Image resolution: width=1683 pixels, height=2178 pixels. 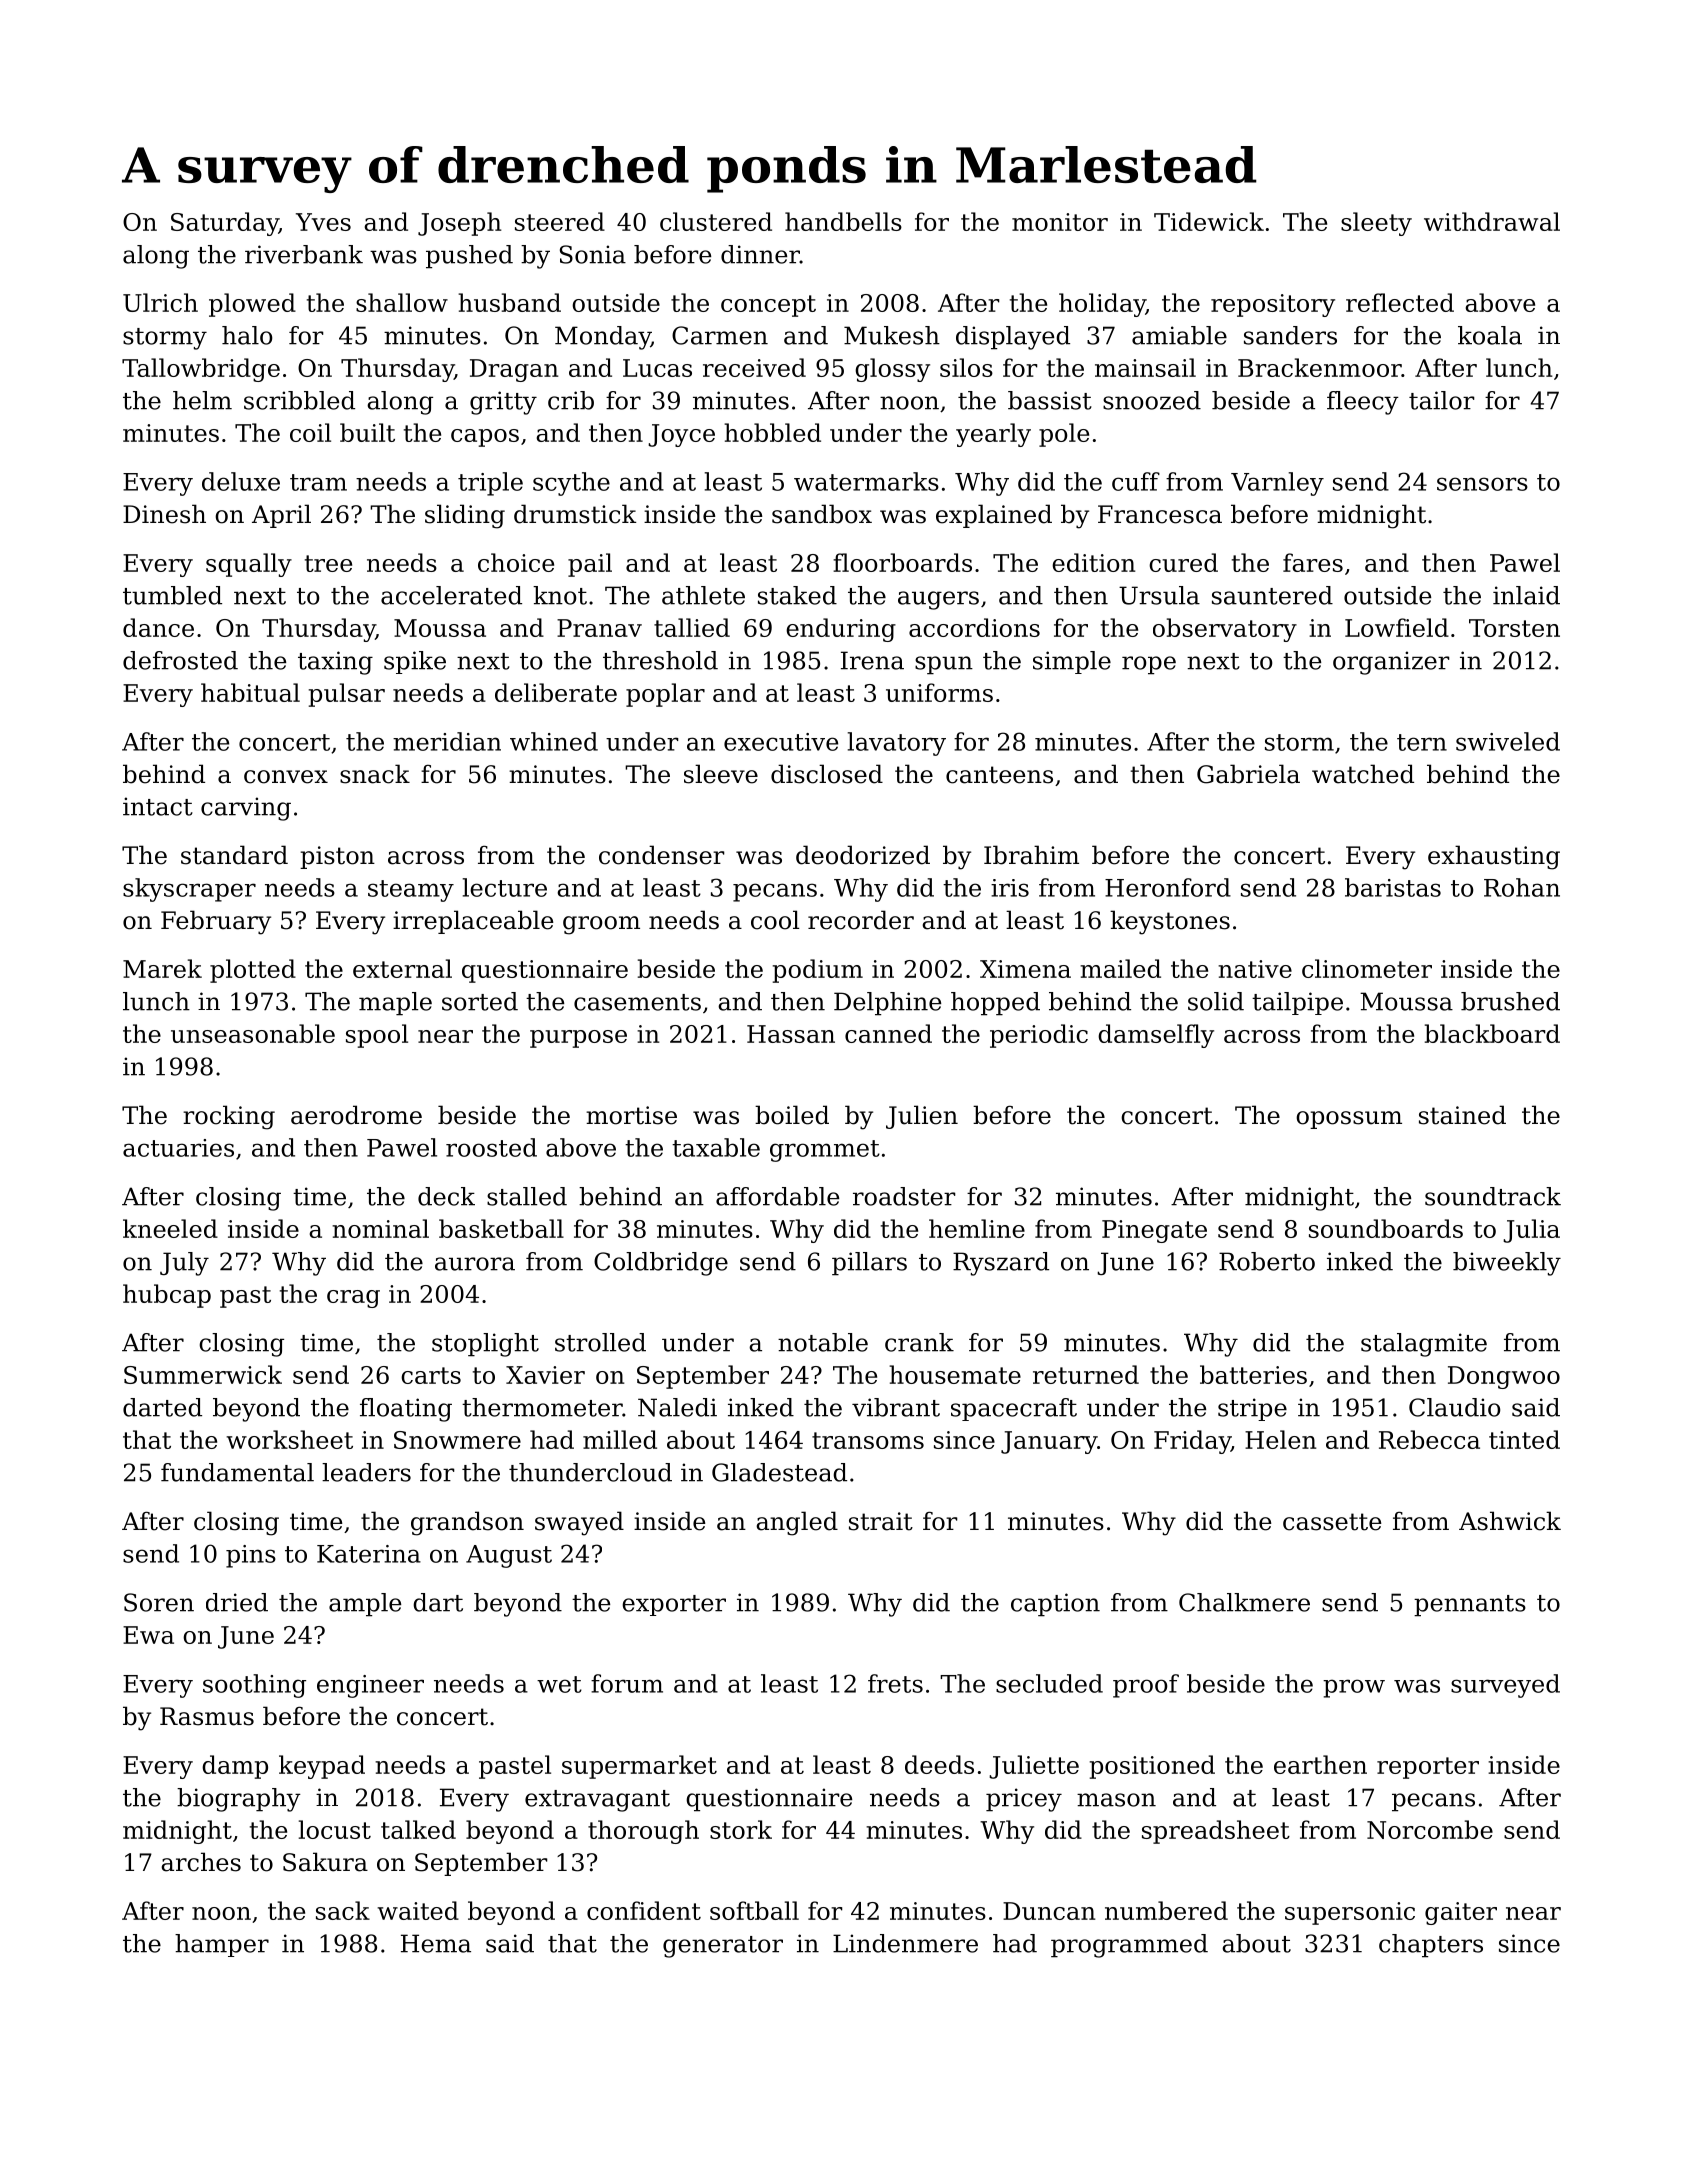 I want to click on caption, so click(x=1055, y=1605).
